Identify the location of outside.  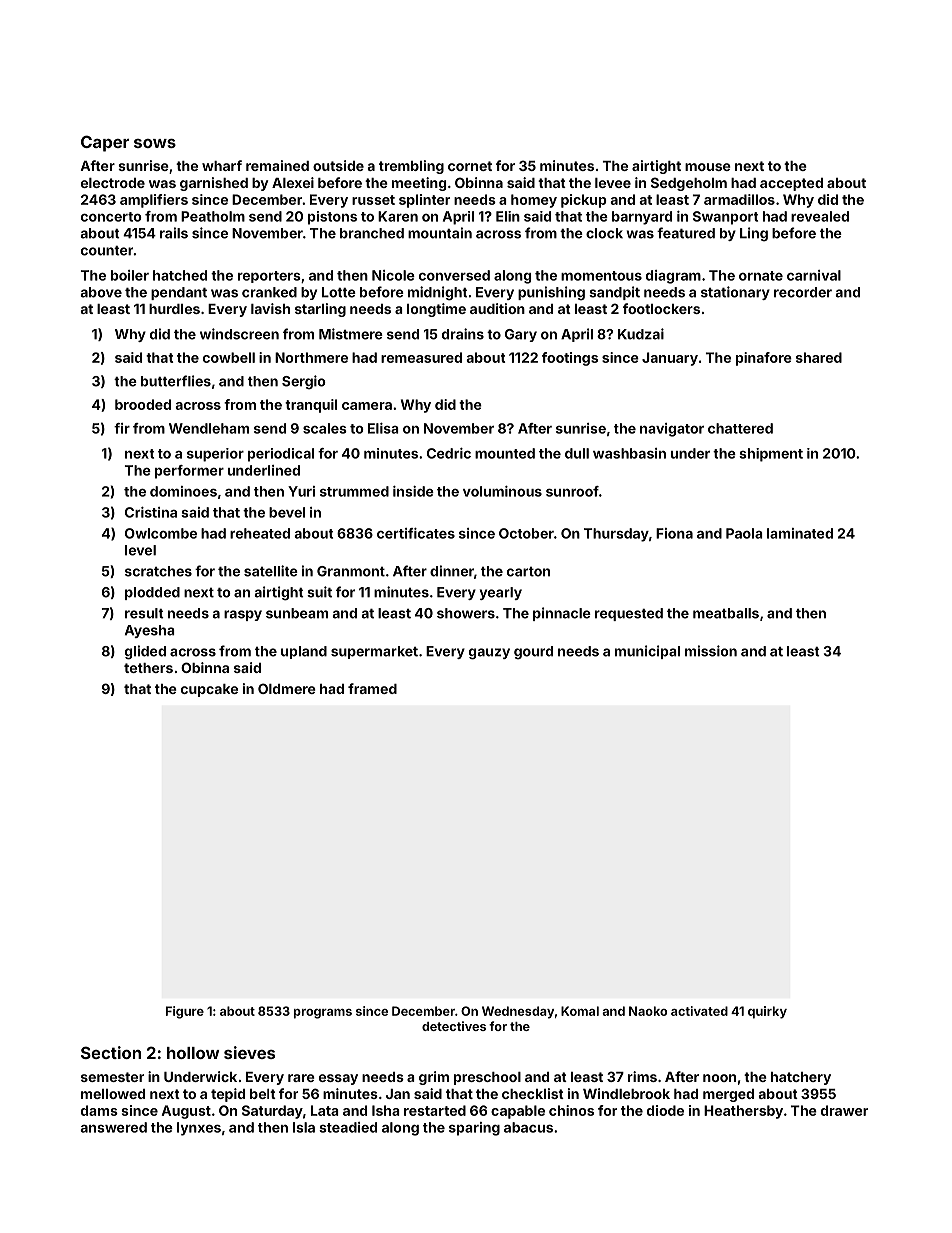
(338, 165).
